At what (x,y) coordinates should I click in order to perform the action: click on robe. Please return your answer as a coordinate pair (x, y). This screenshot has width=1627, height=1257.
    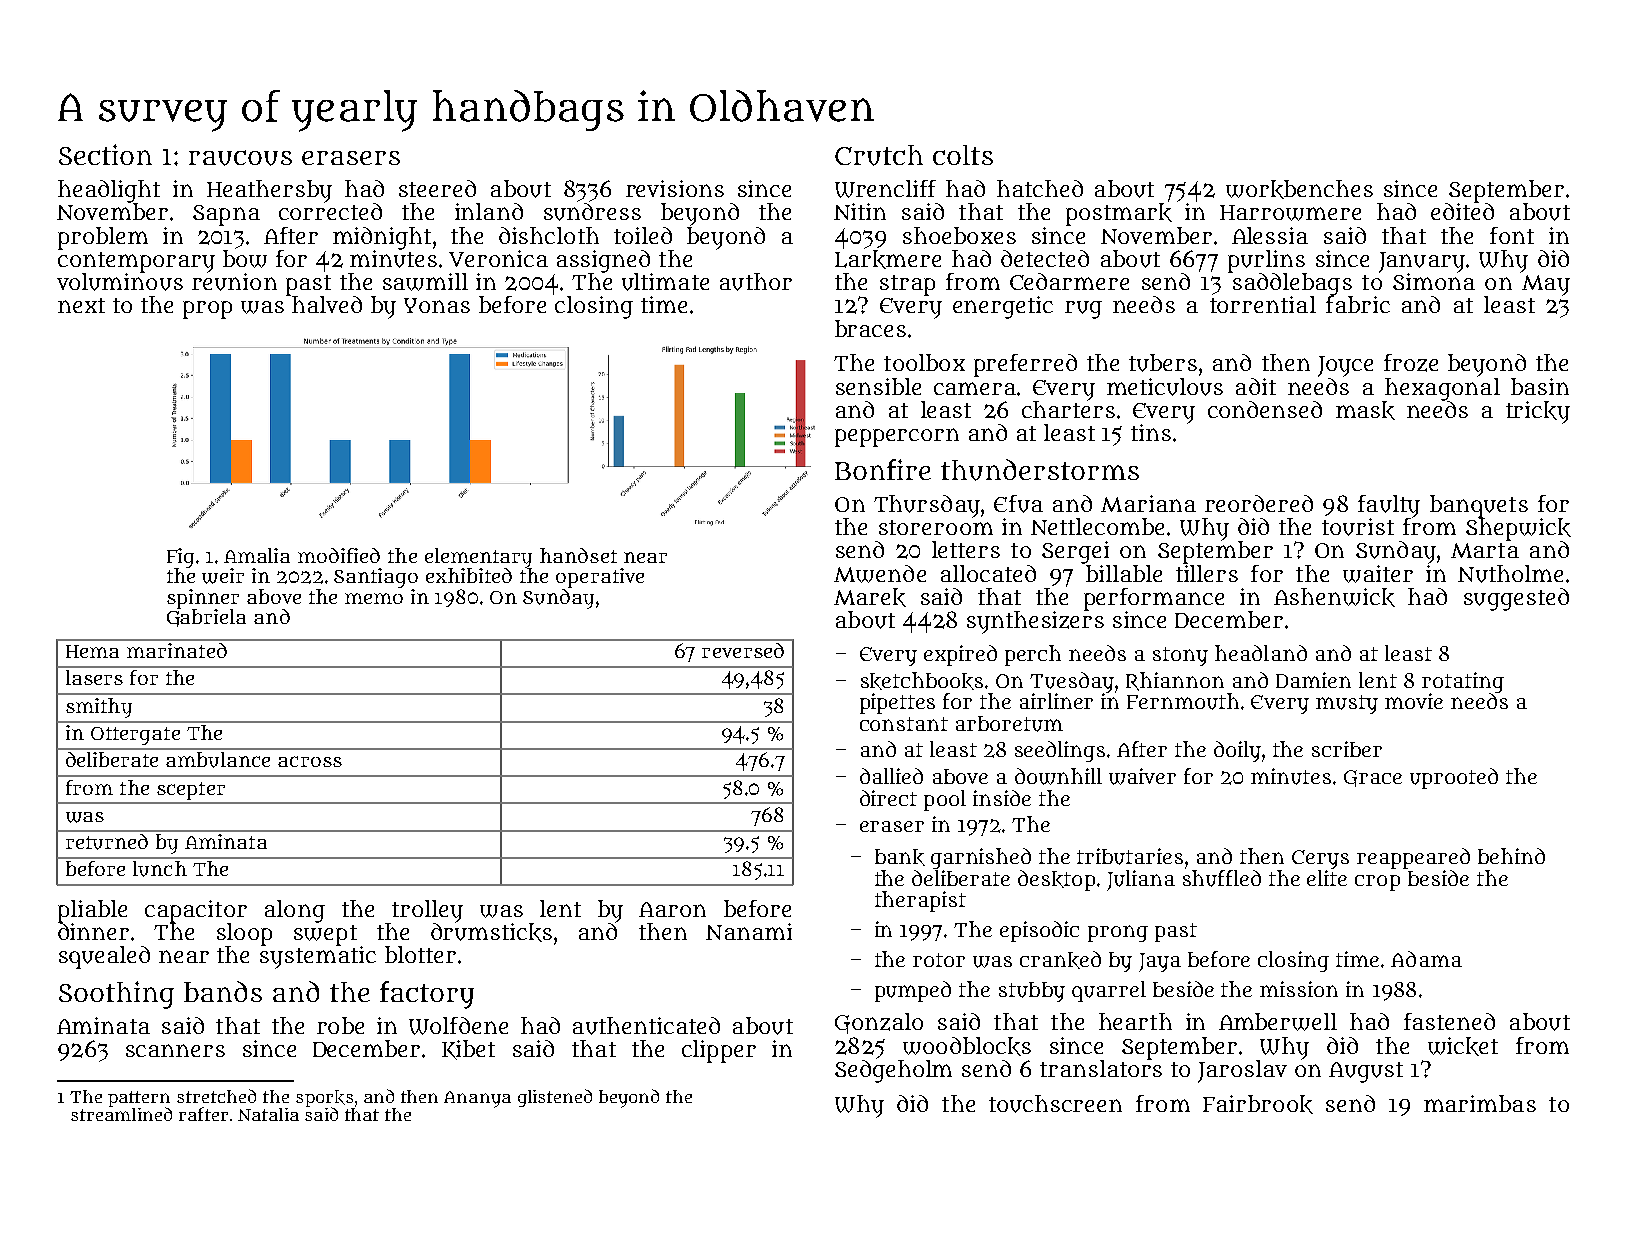
    Looking at the image, I should click on (340, 1025).
